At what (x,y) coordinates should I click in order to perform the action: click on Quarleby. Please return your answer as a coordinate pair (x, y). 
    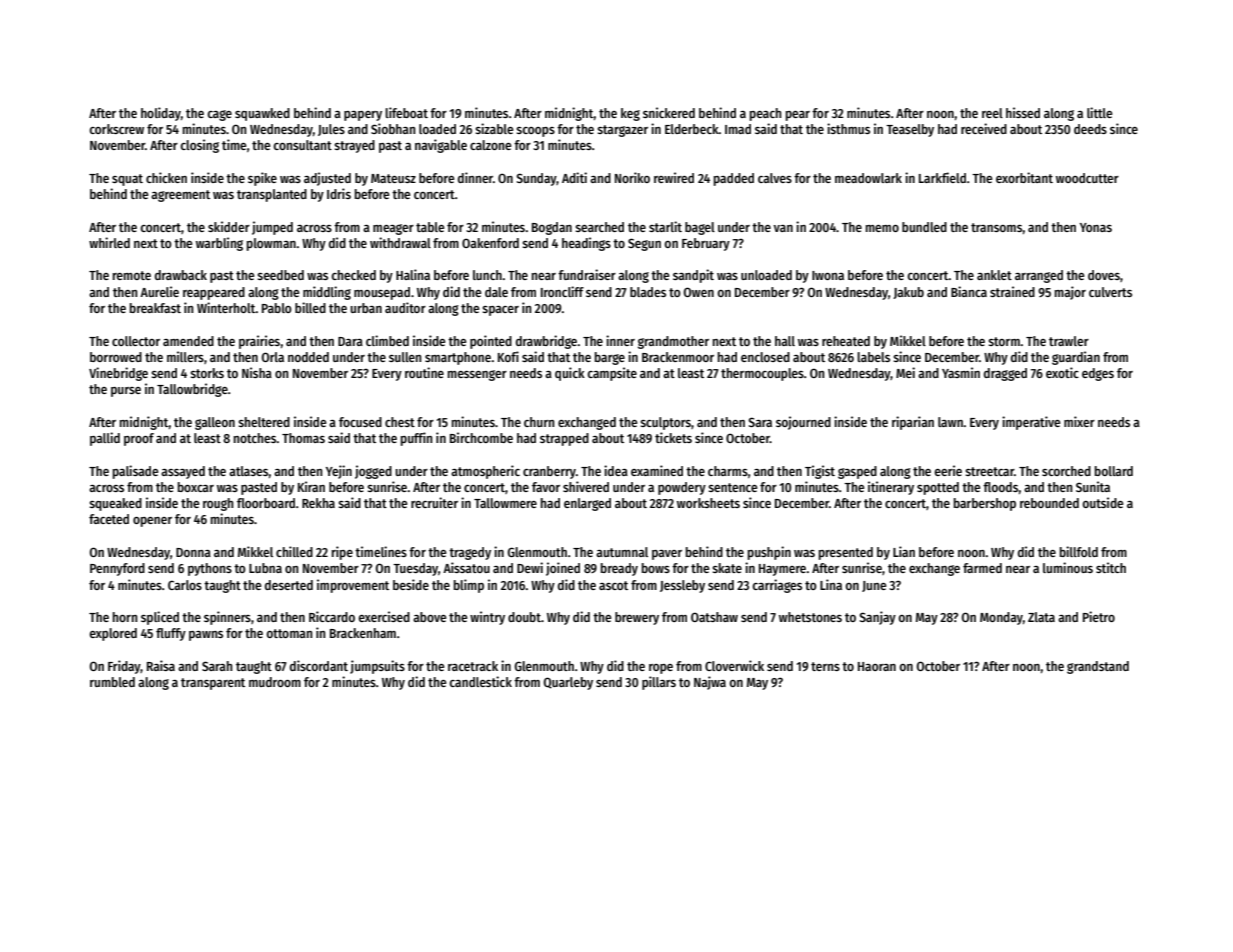
    Looking at the image, I should click on (568, 683).
